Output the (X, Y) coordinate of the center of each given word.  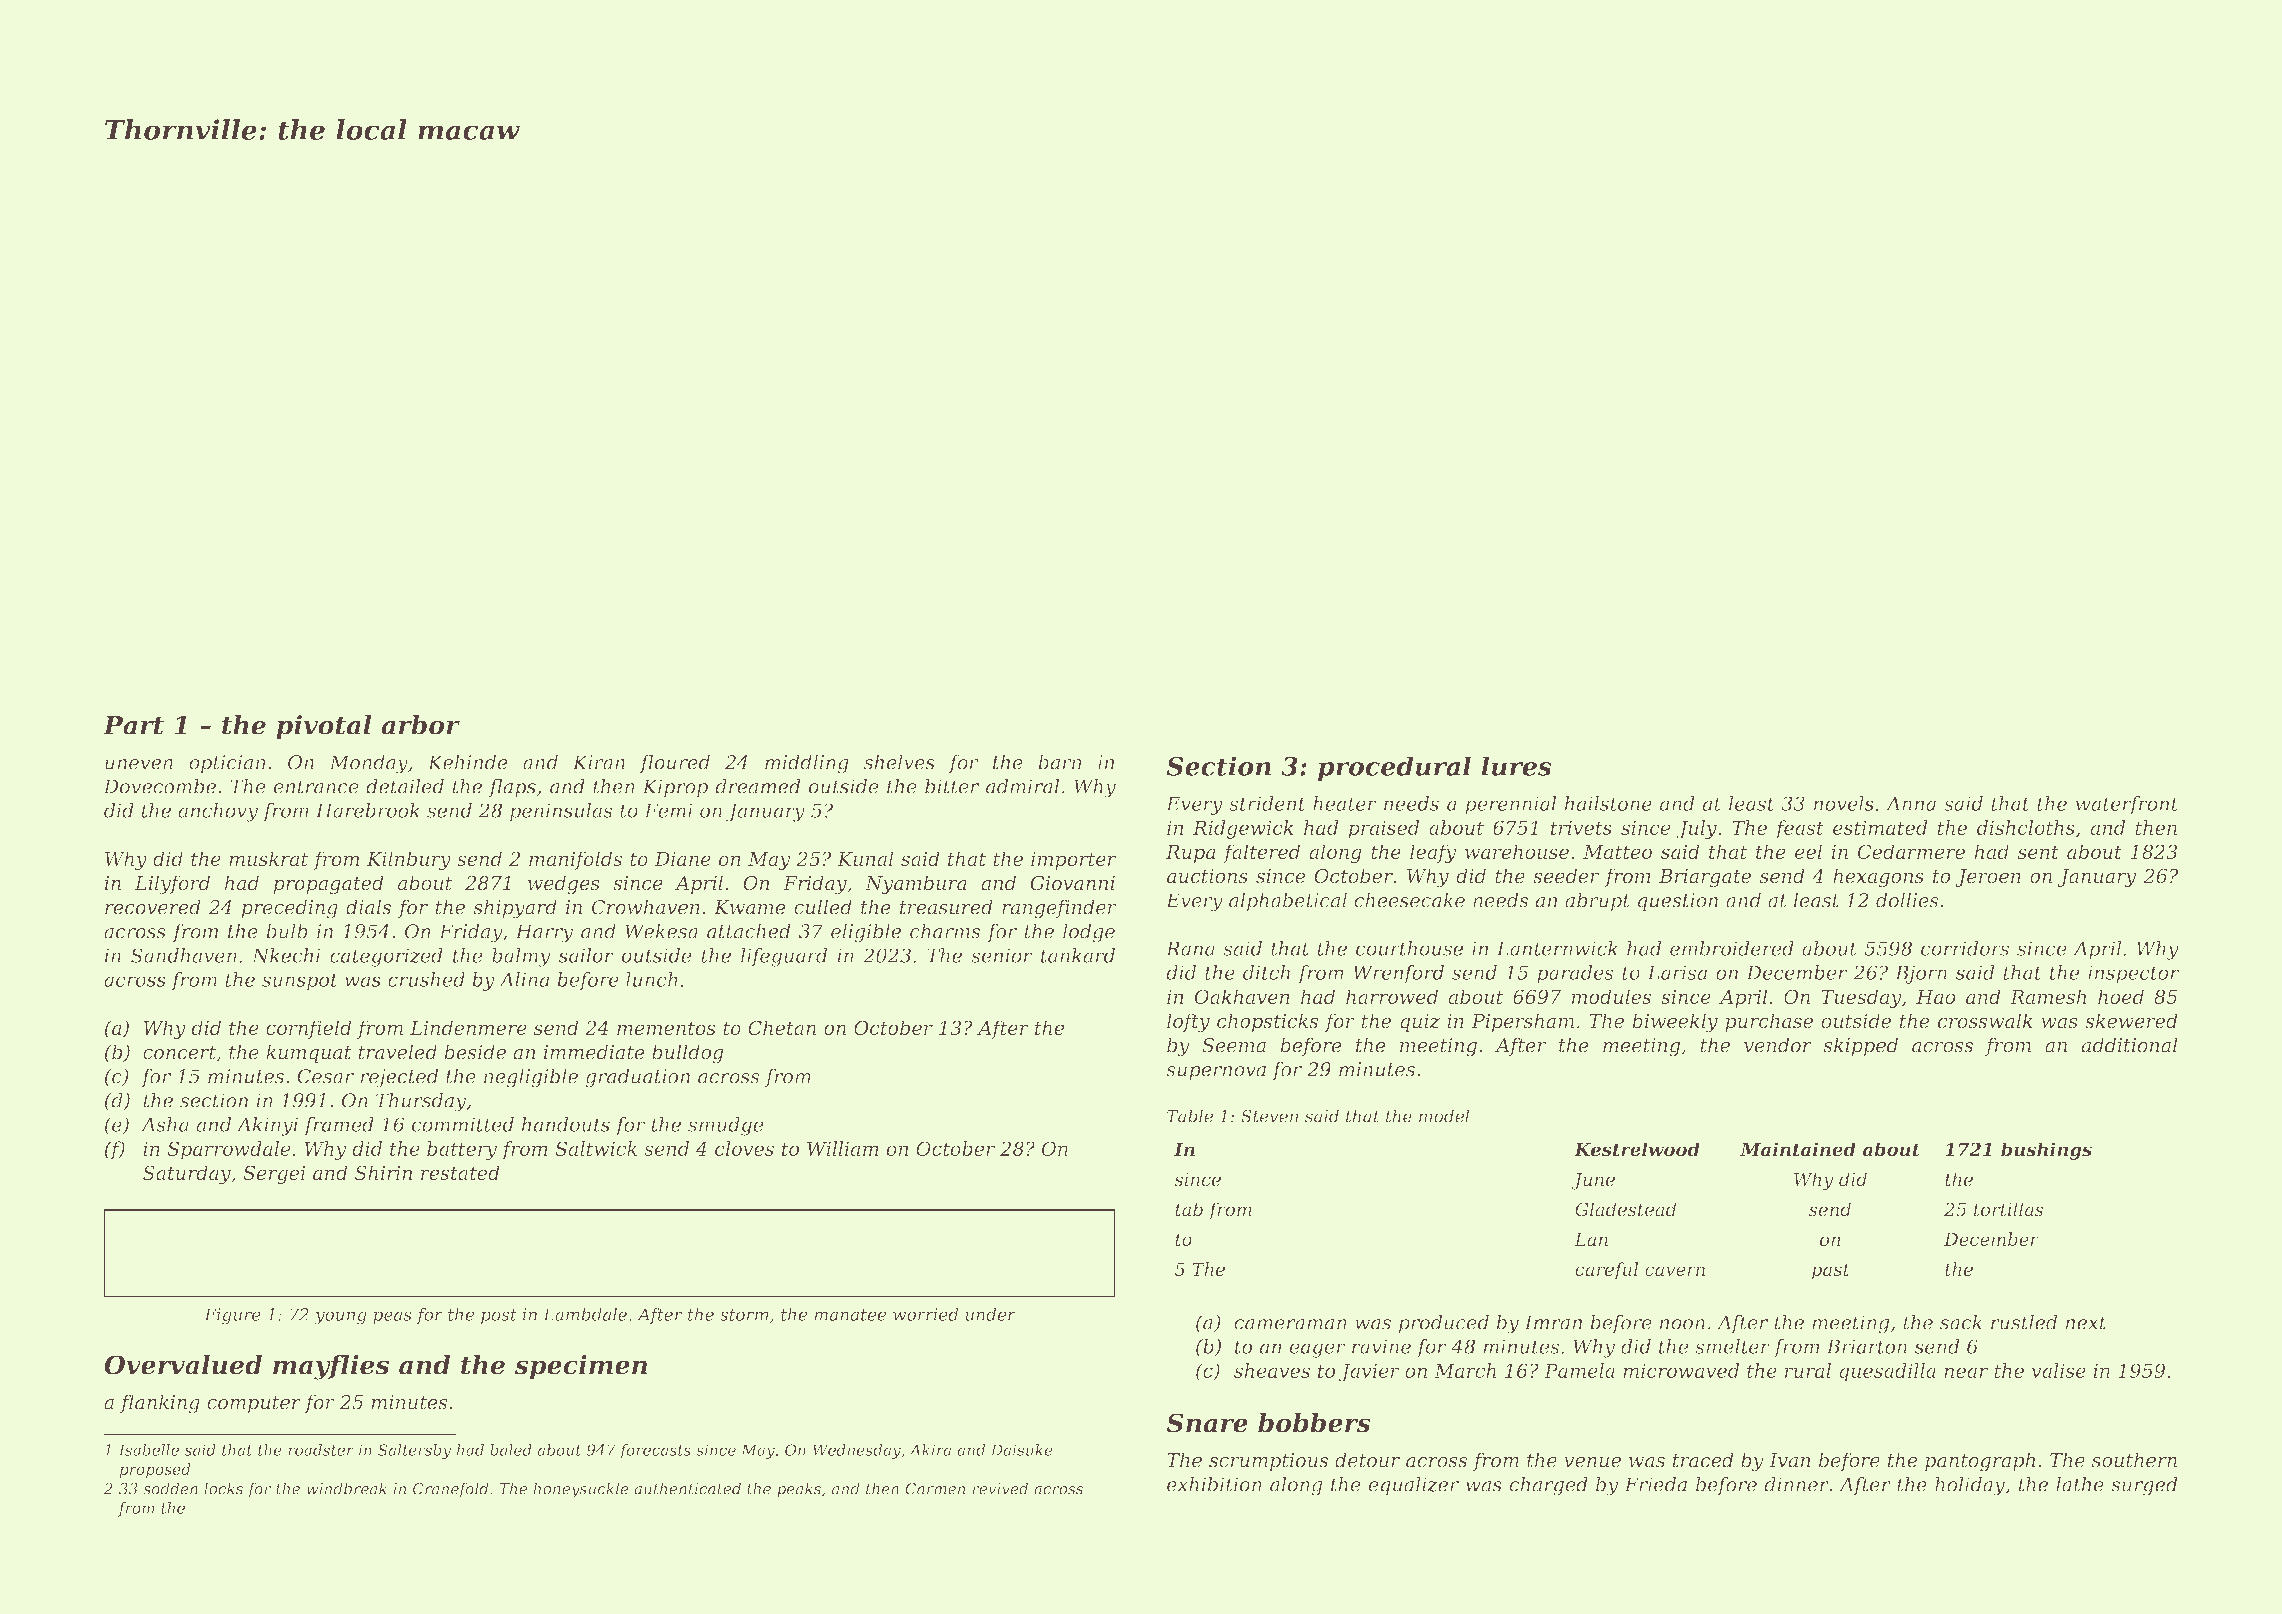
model (1444, 1116)
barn (1059, 762)
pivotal (324, 727)
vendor (1778, 1045)
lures (1516, 766)
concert (179, 1053)
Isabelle (149, 1450)
